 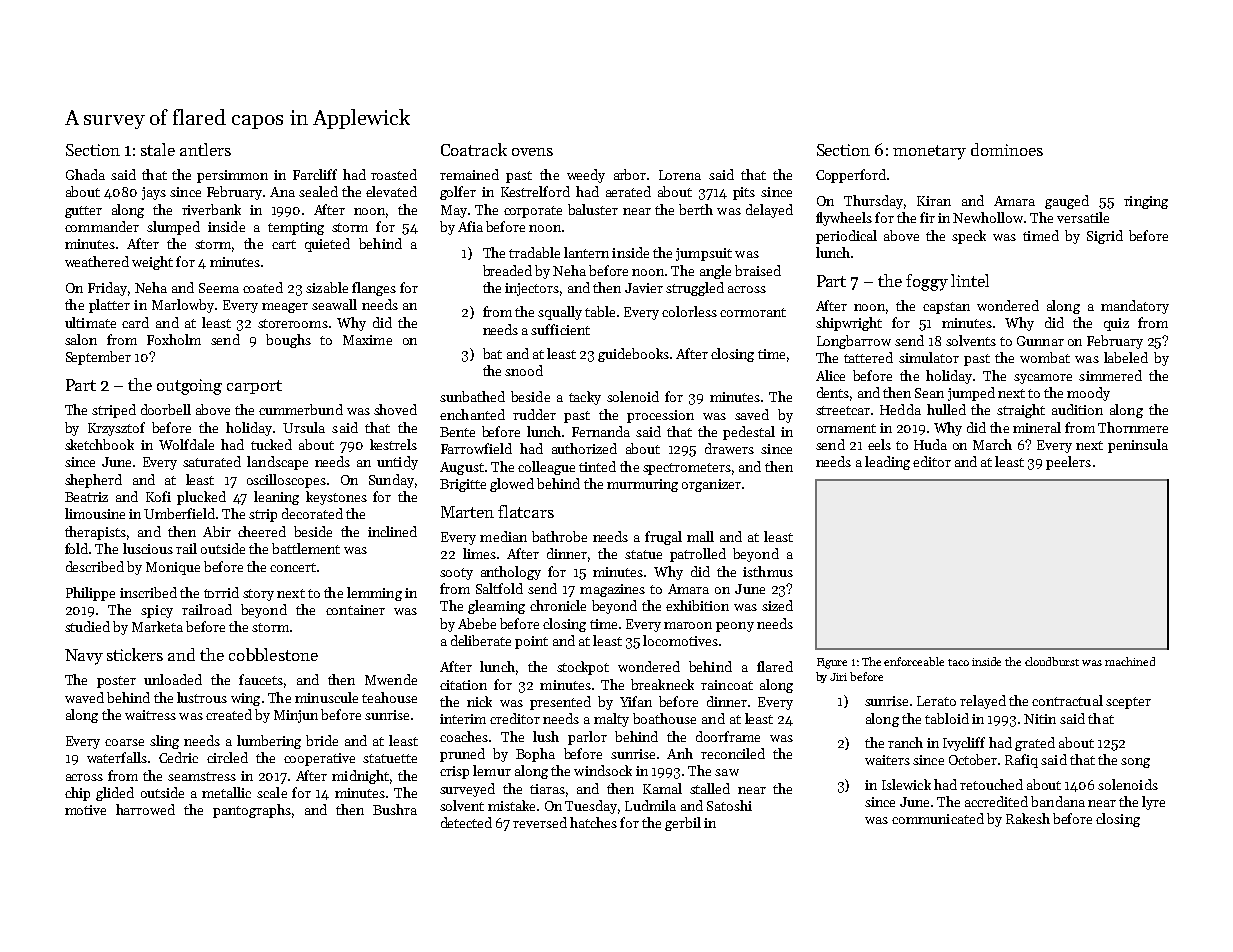 What do you see at coordinates (318, 191) in the image?
I see `sealed` at bounding box center [318, 191].
